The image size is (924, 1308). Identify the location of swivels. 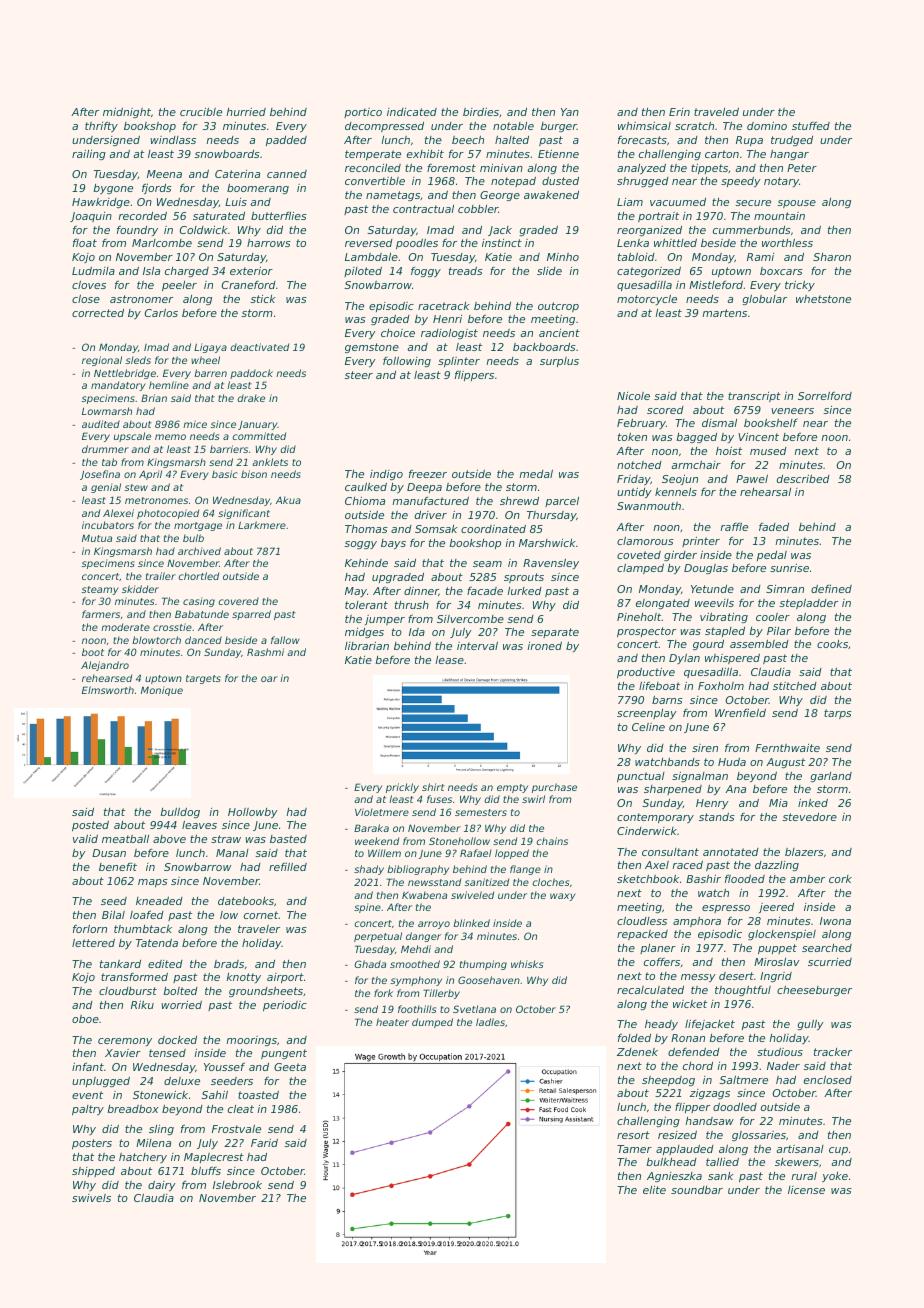
(91, 1198).
